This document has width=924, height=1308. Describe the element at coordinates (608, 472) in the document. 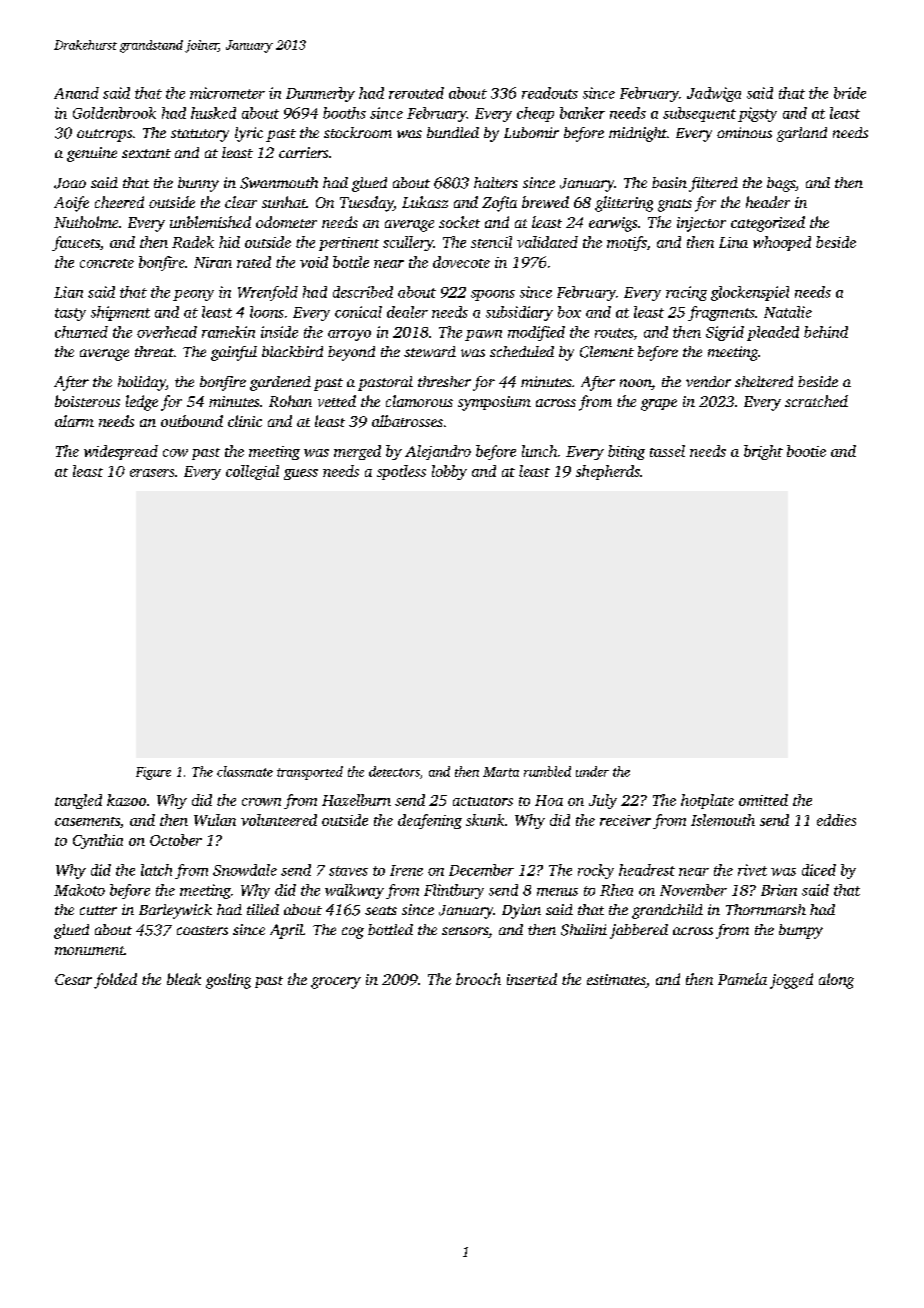

I see `shepherds` at that location.
